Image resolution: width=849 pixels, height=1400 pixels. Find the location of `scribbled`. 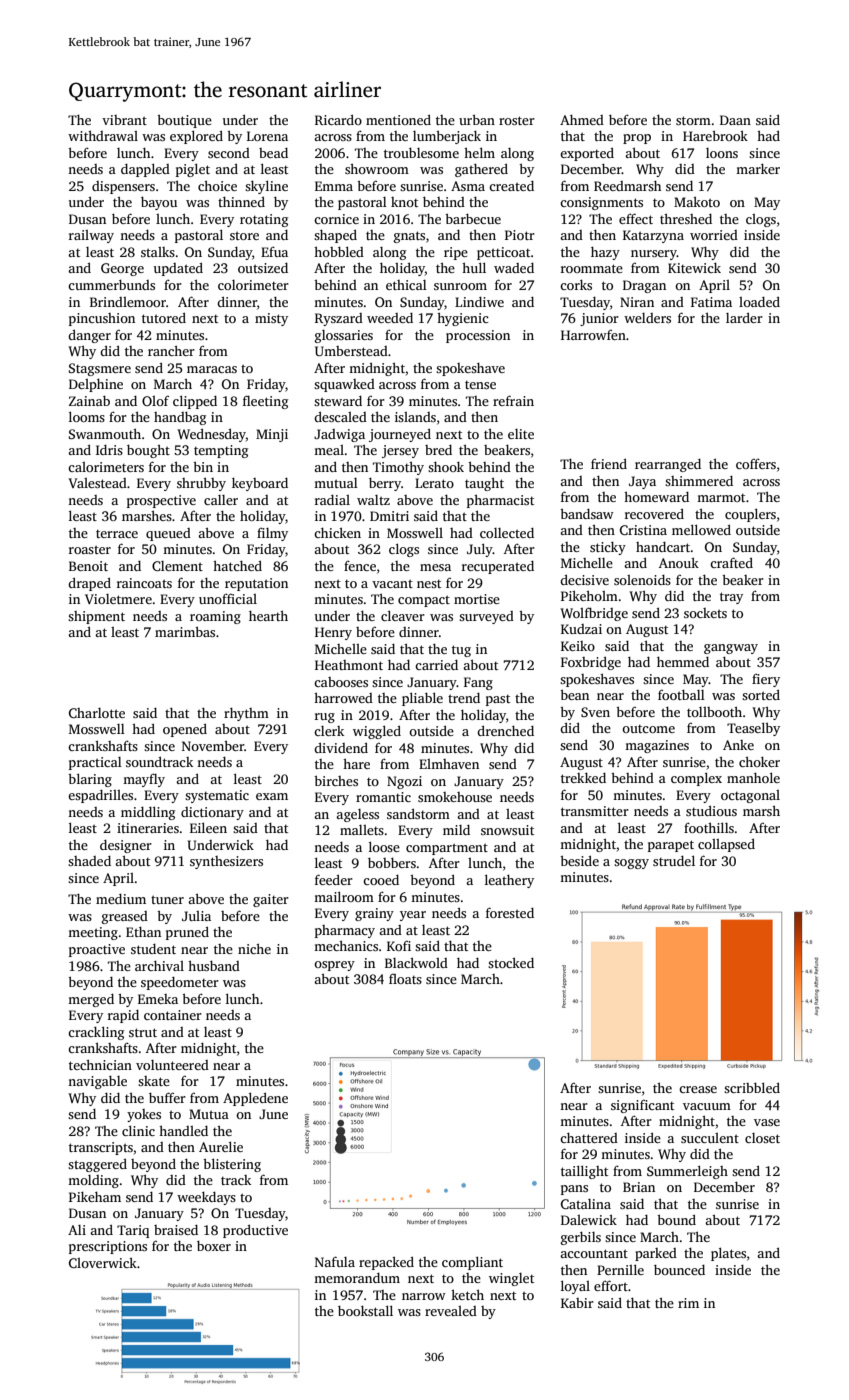

scribbled is located at coordinates (752, 1087).
